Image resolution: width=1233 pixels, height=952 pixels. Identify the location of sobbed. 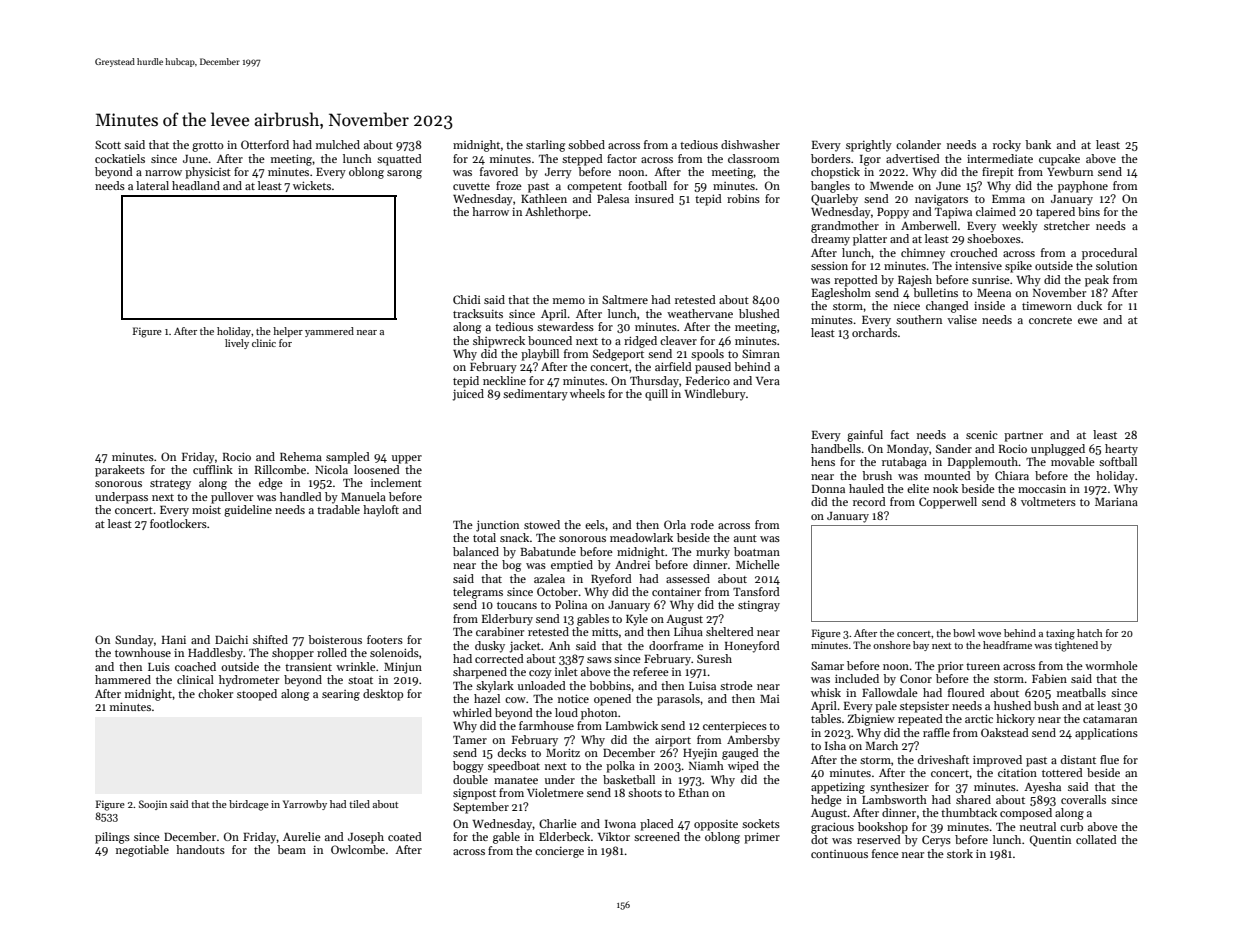
(586, 144).
